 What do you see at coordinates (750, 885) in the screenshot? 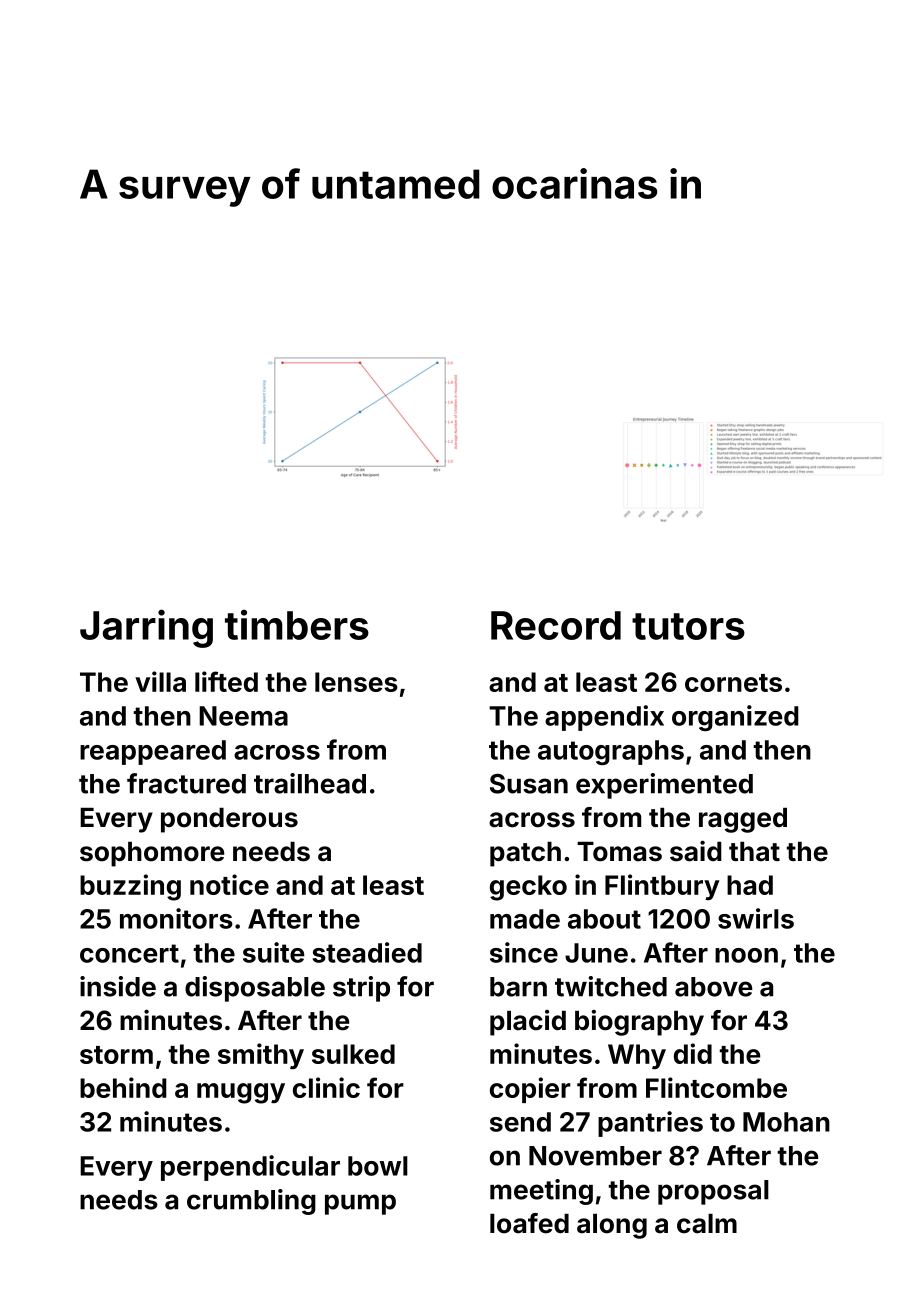
I see `had` at bounding box center [750, 885].
